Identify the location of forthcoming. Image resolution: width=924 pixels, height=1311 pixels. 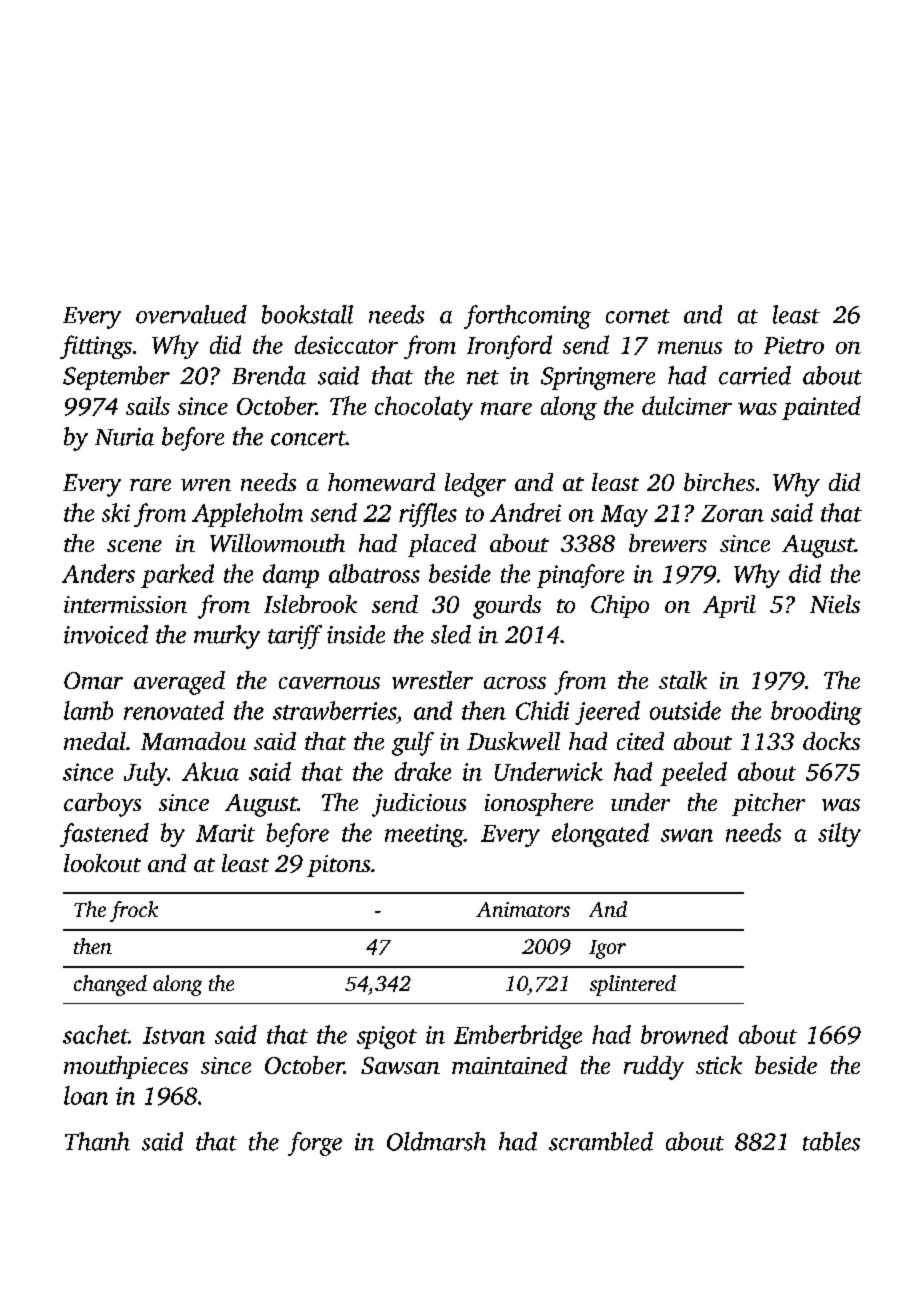
(527, 317).
